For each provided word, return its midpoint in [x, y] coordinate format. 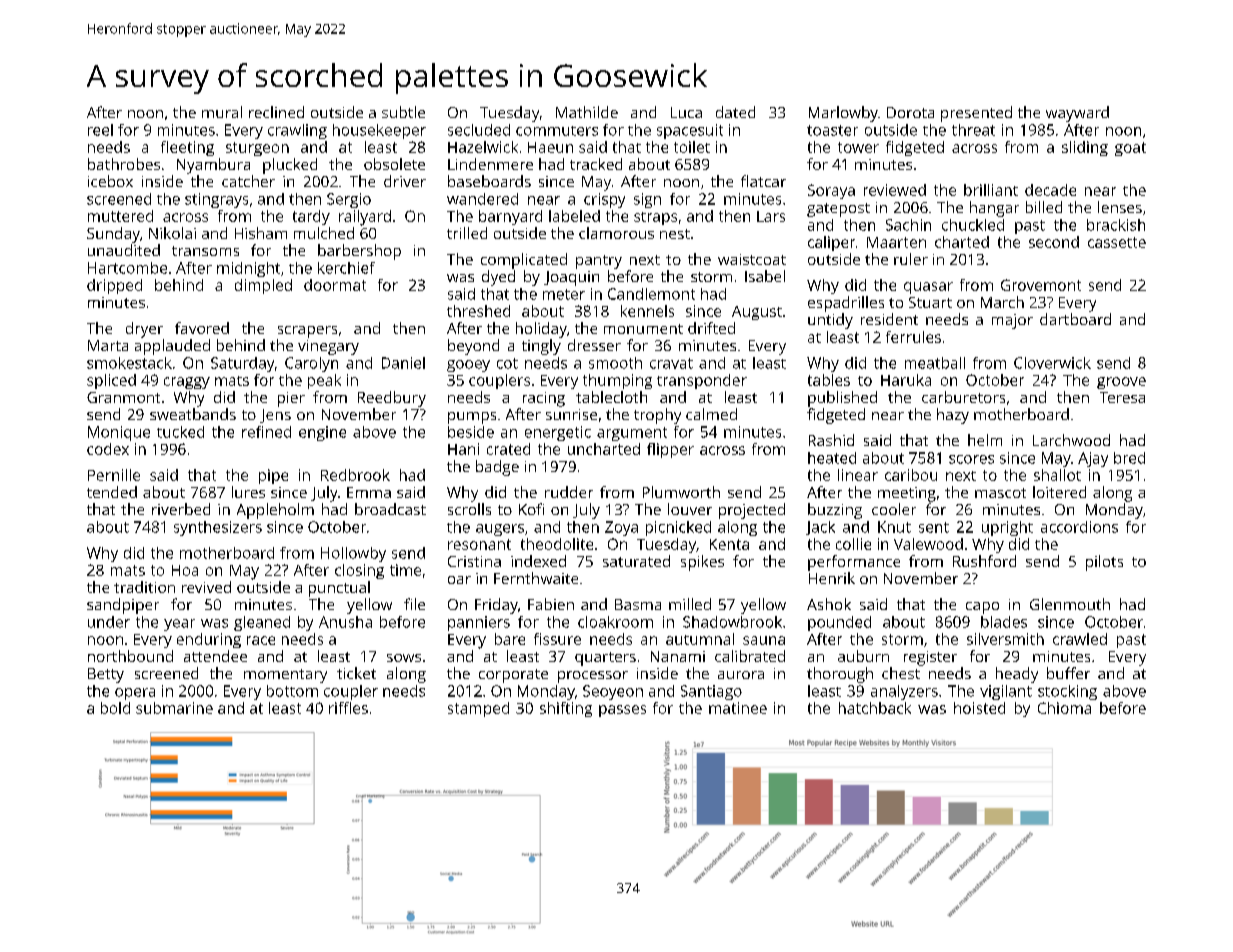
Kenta [729, 544]
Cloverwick [1052, 363]
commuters [557, 131]
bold [115, 708]
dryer [144, 330]
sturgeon [257, 149]
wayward [1077, 114]
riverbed [181, 509]
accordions [1079, 527]
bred [1129, 458]
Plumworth [681, 492]
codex [108, 449]
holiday [541, 330]
